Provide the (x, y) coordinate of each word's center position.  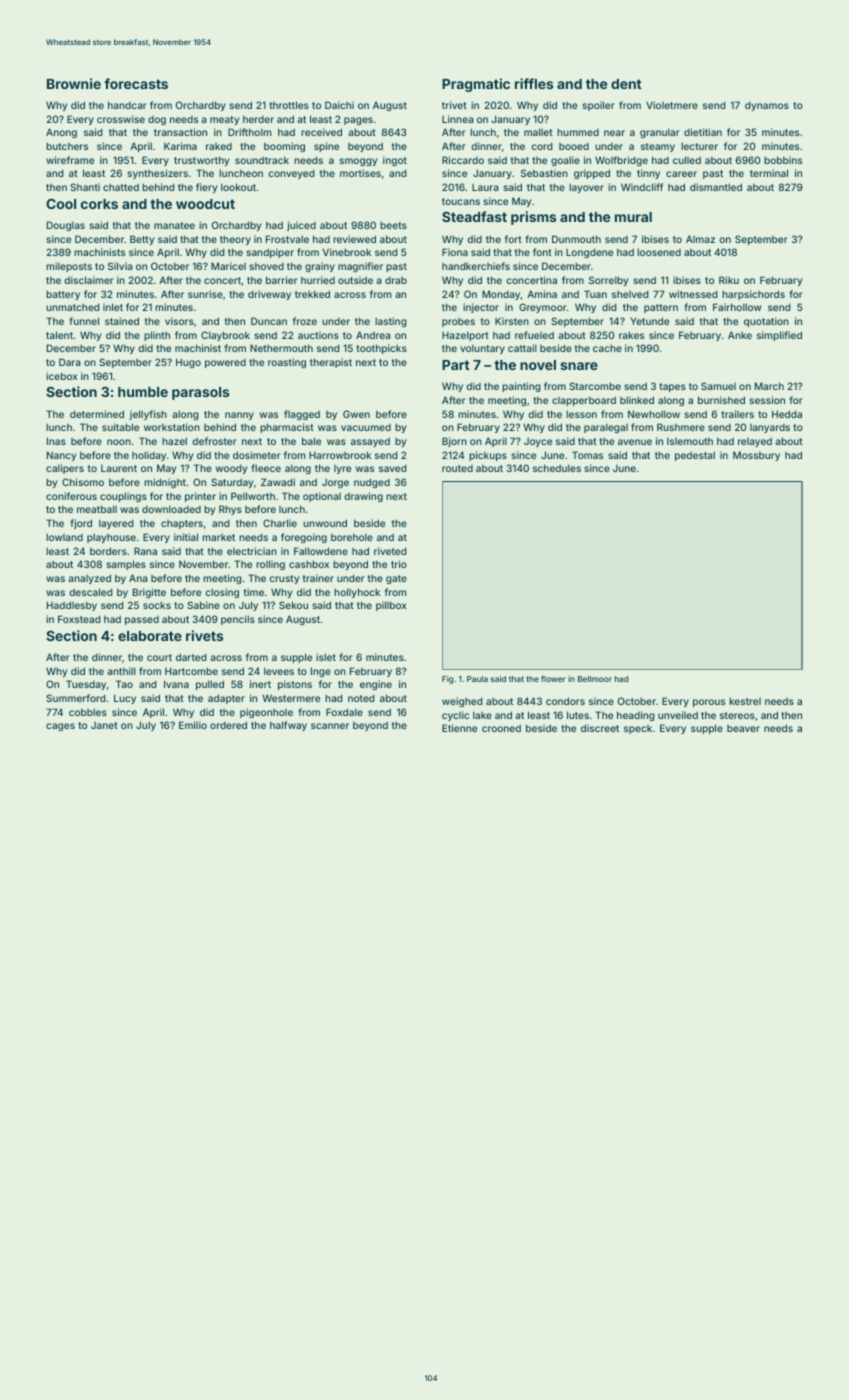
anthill (121, 671)
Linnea (457, 119)
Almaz (700, 239)
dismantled (716, 187)
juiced (301, 226)
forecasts (136, 83)
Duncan (269, 321)
